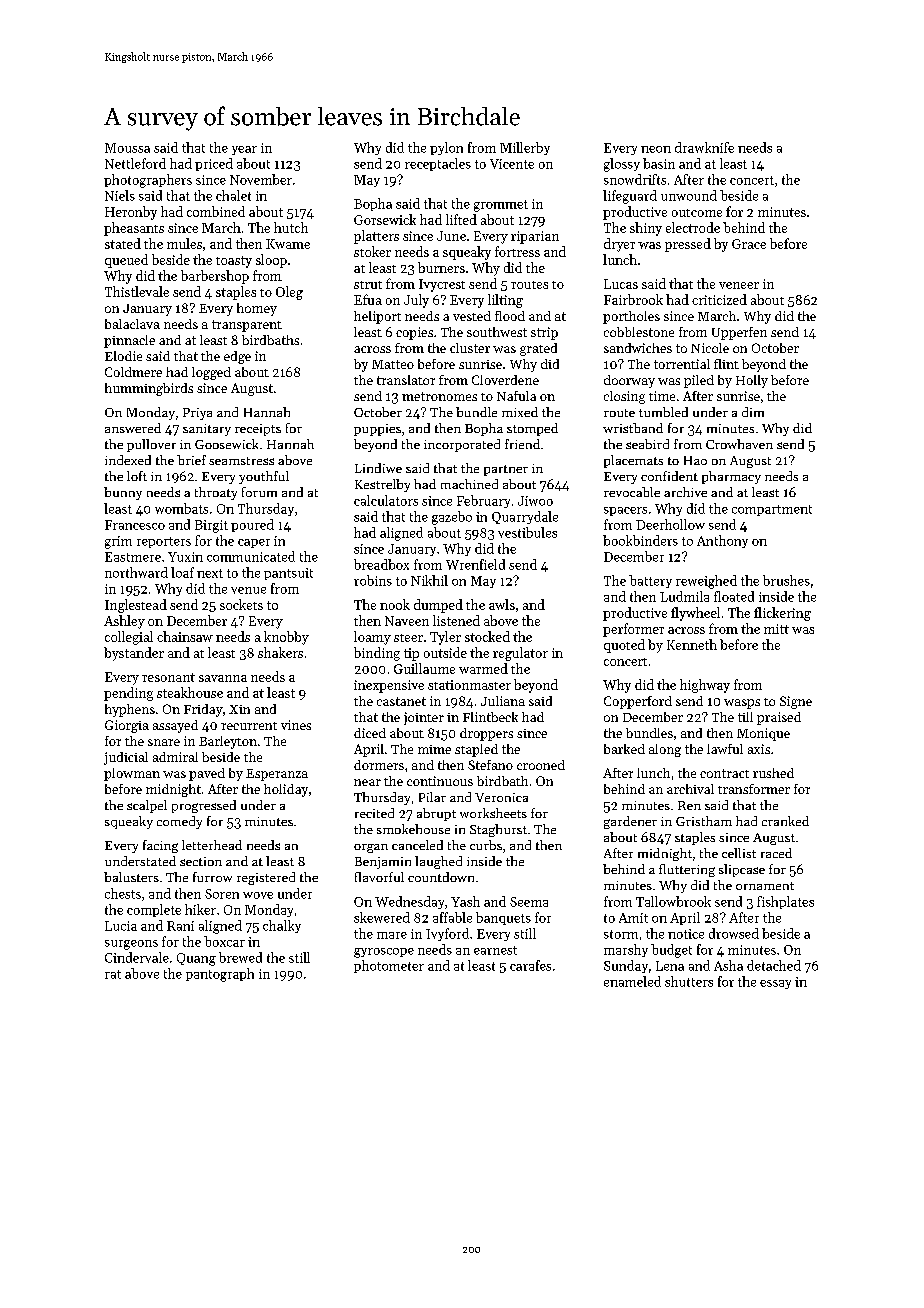  Describe the element at coordinates (446, 148) in the screenshot. I see `pylon` at that location.
